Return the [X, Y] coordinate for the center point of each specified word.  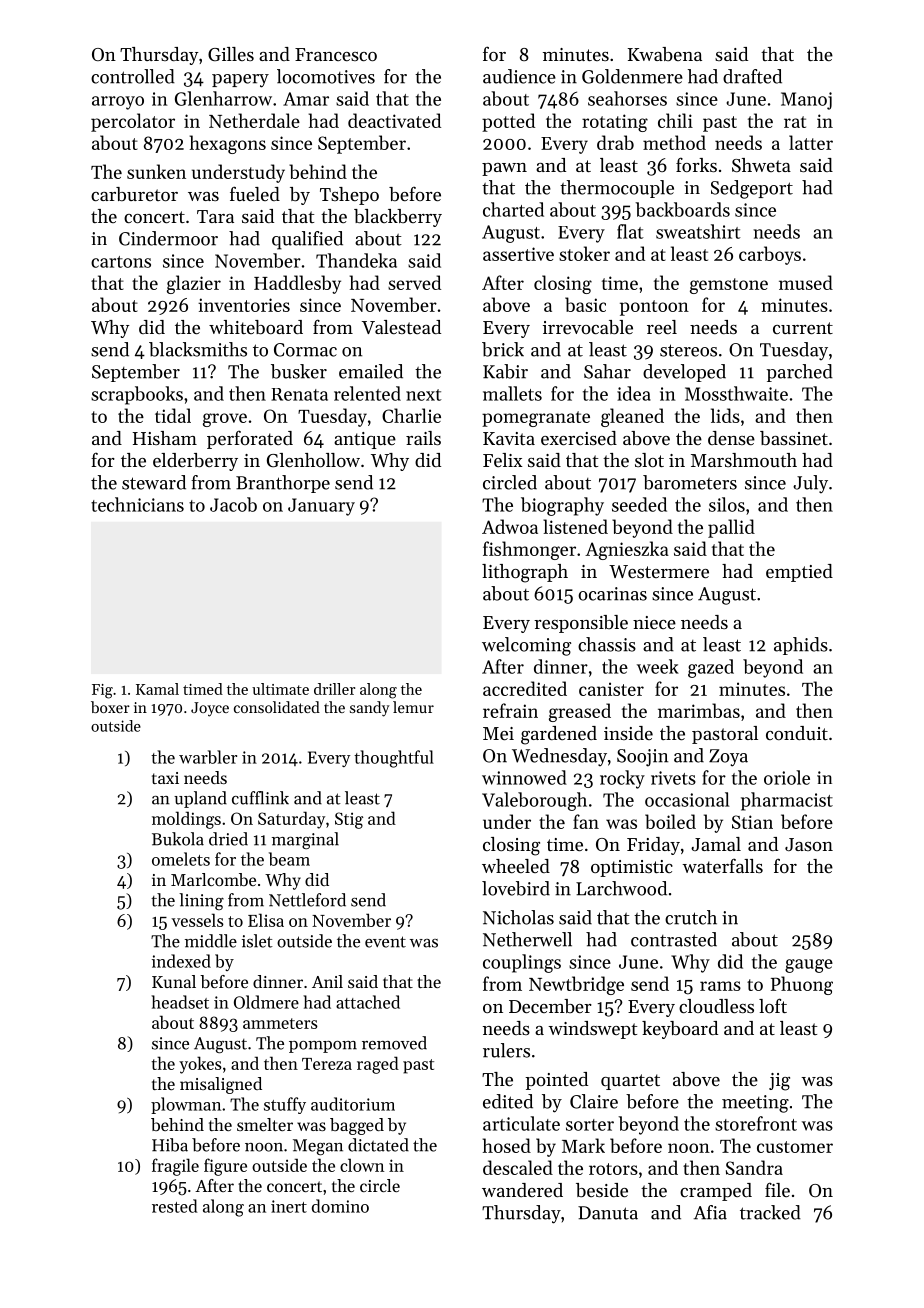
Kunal [174, 981]
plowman [186, 1105]
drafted [752, 76]
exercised [579, 438]
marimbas [699, 710]
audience [519, 76]
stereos [688, 350]
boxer [110, 707]
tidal [173, 415]
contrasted [674, 939]
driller [334, 689]
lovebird [516, 888]
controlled [133, 76]
